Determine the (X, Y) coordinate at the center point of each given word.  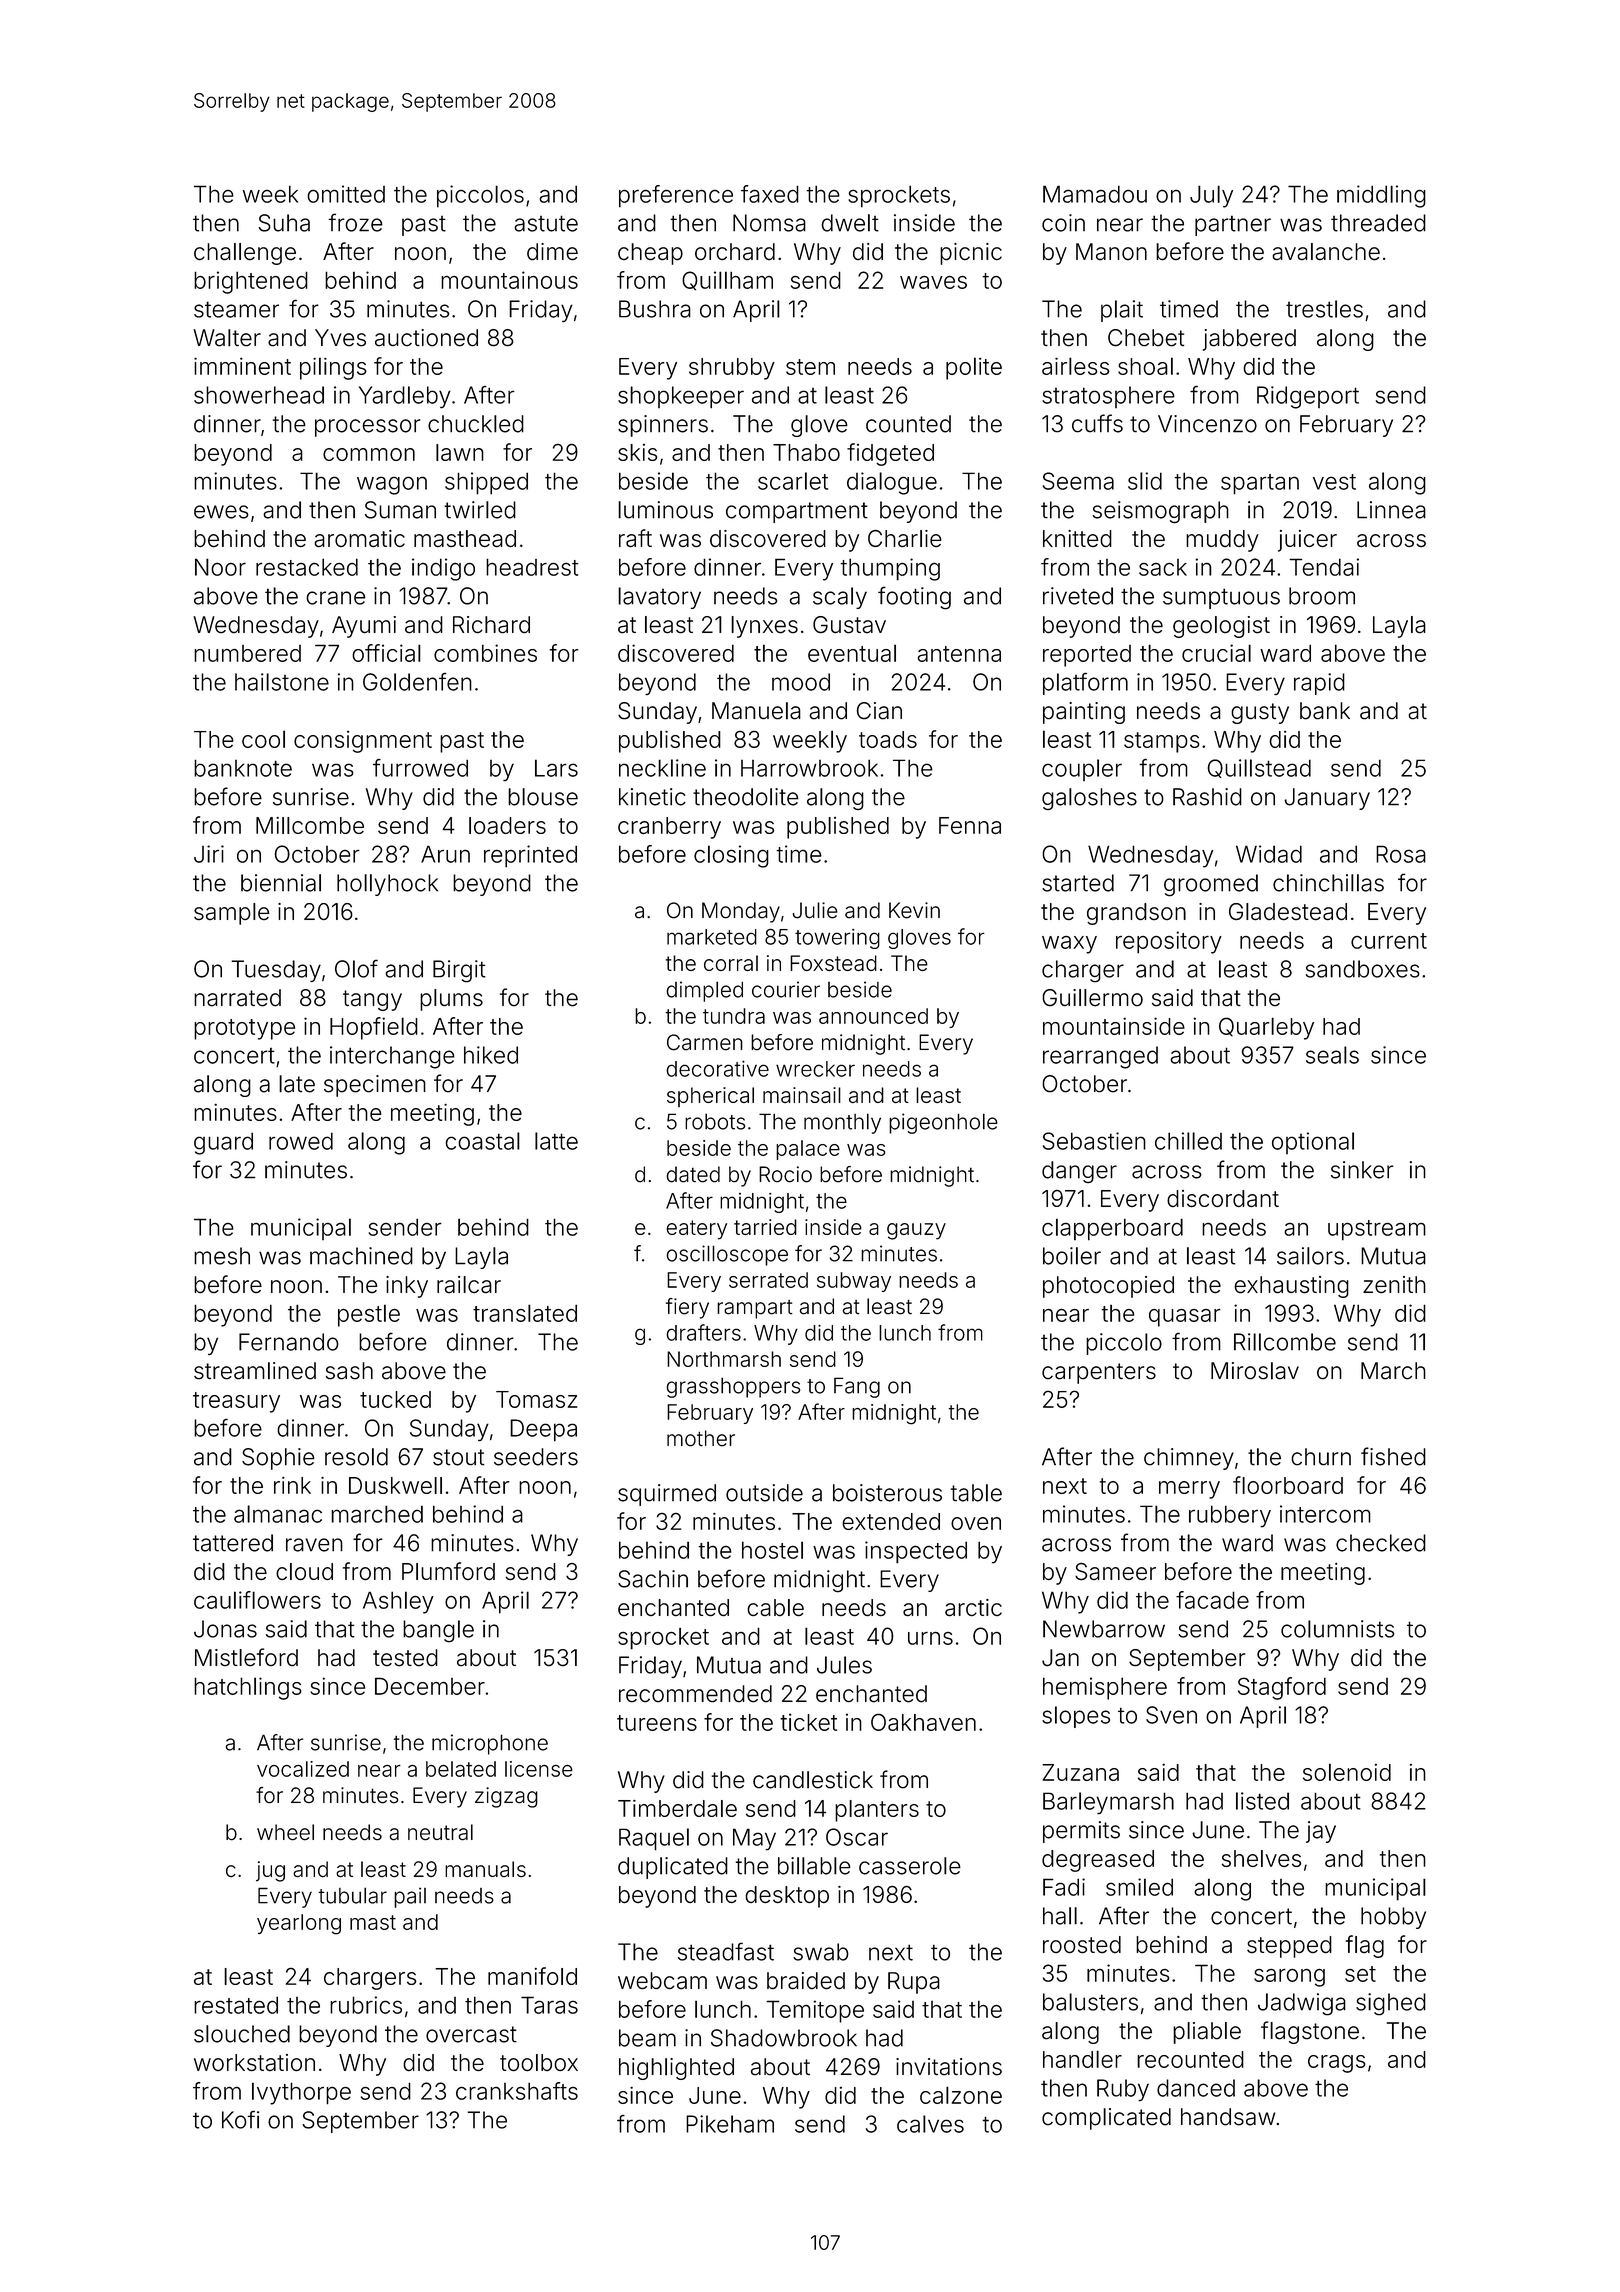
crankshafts (517, 2091)
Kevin (914, 910)
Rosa (1401, 854)
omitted (346, 194)
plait (1122, 311)
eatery (696, 1230)
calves (930, 2124)
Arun (445, 854)
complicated (1106, 2119)
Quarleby (1266, 1028)
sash (349, 1371)
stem (810, 367)
